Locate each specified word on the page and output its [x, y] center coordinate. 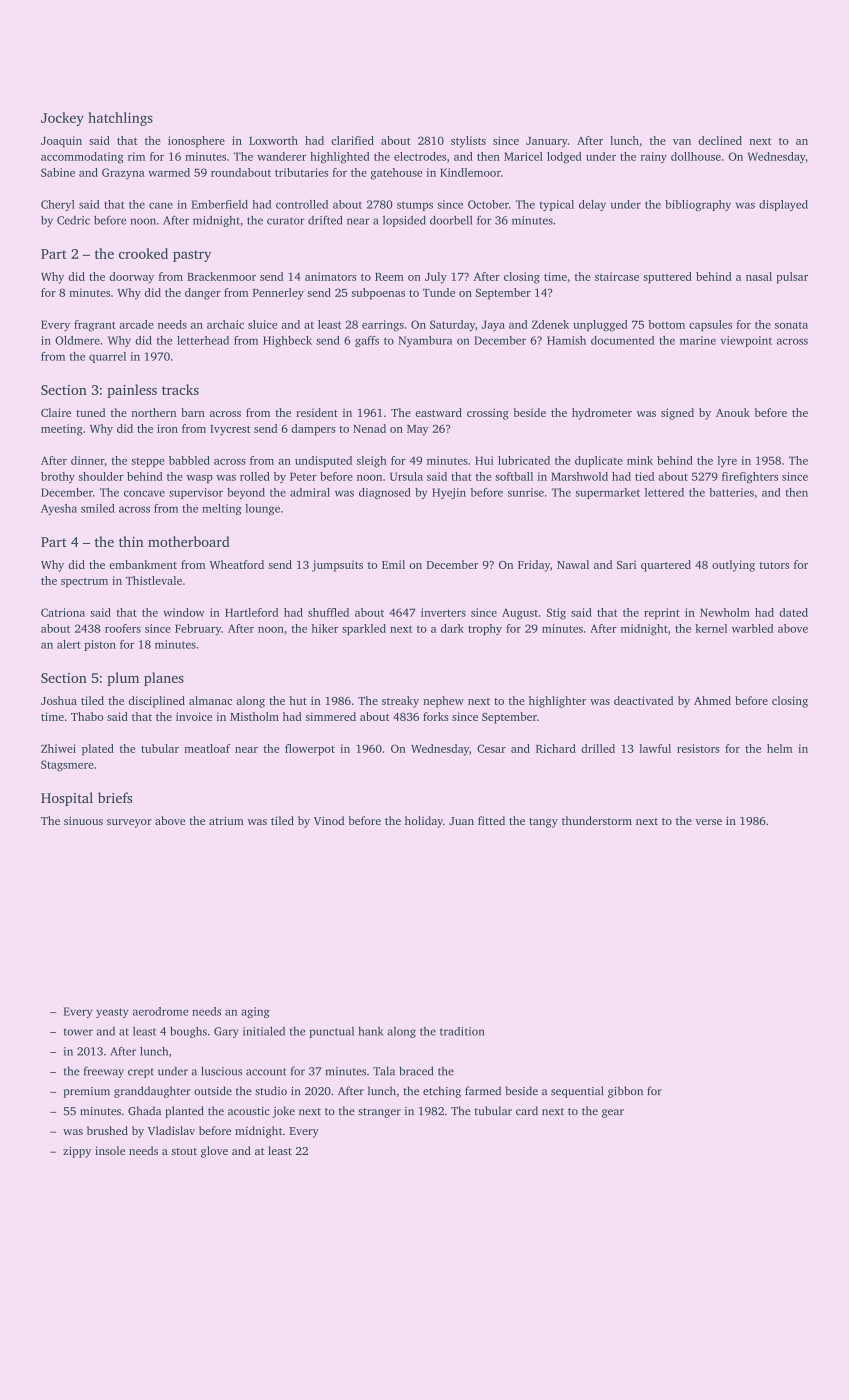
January [547, 142]
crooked [143, 253]
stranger [379, 1113]
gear [613, 1113]
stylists [468, 142]
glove [214, 1152]
